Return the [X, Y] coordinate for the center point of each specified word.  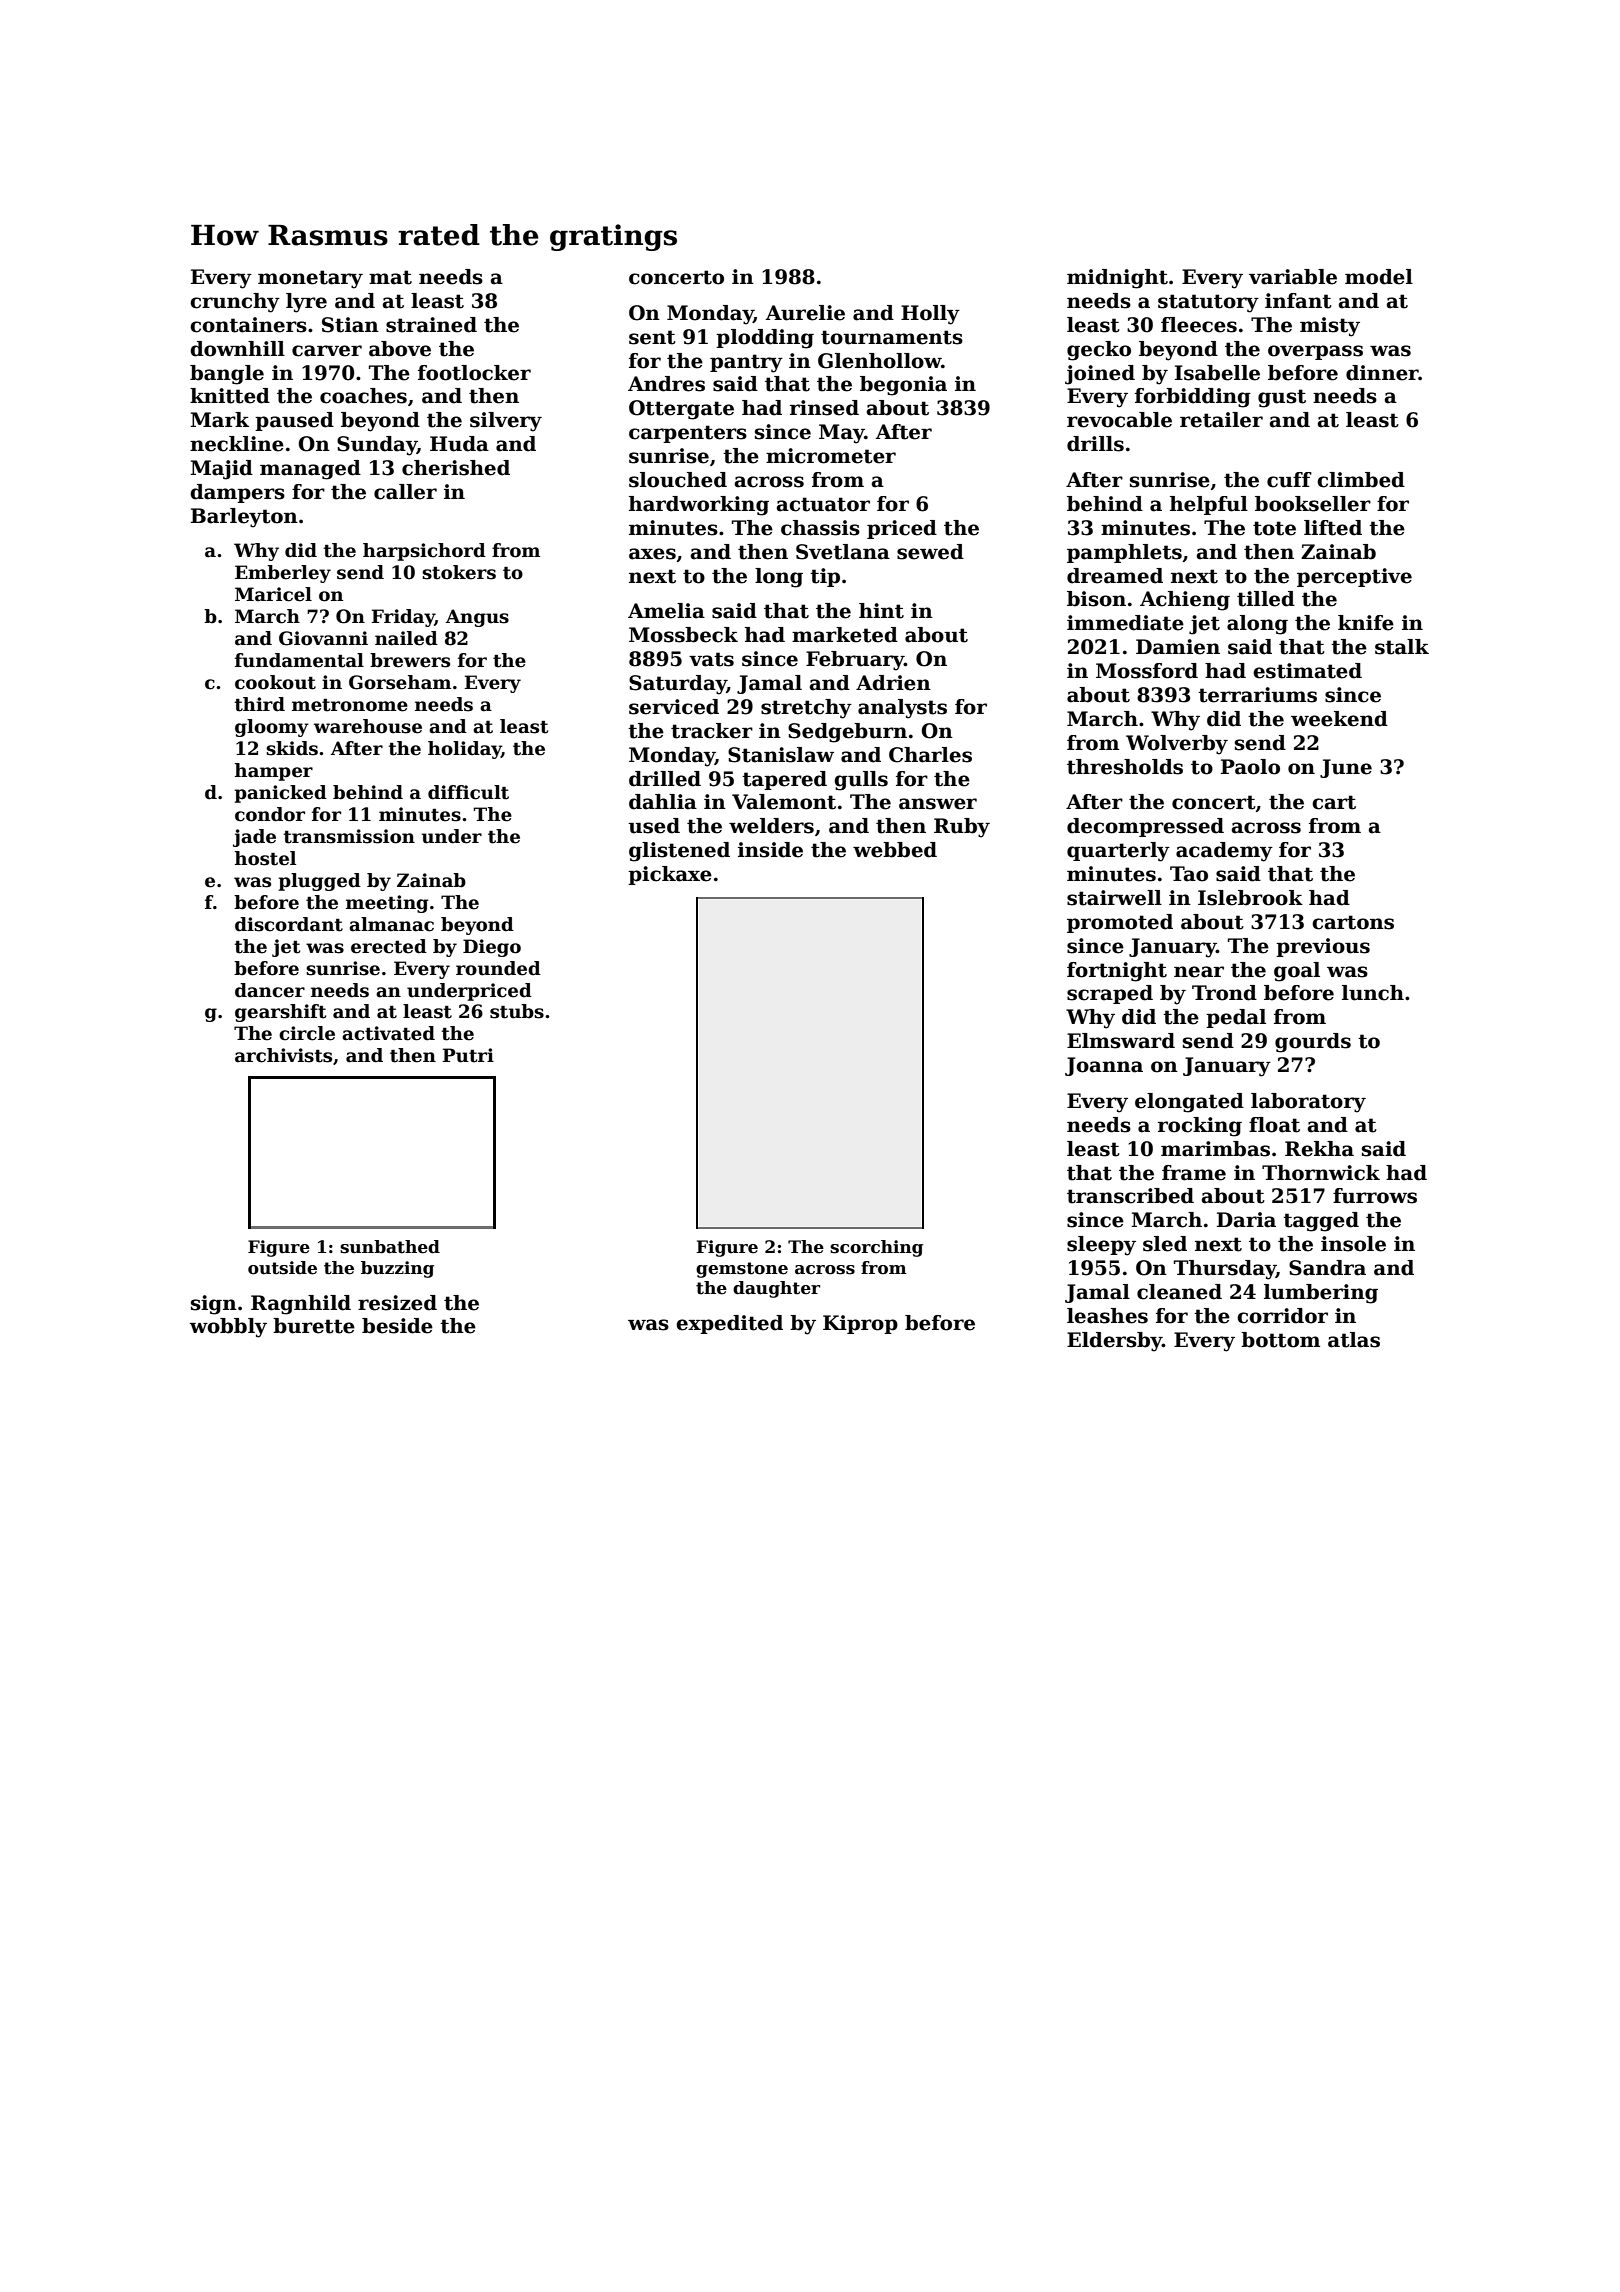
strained [431, 325]
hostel [265, 858]
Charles [930, 755]
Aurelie [805, 313]
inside [770, 850]
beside [397, 1326]
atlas [1354, 1340]
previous [1323, 947]
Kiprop [860, 1324]
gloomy [272, 728]
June [1346, 768]
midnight [1117, 279]
